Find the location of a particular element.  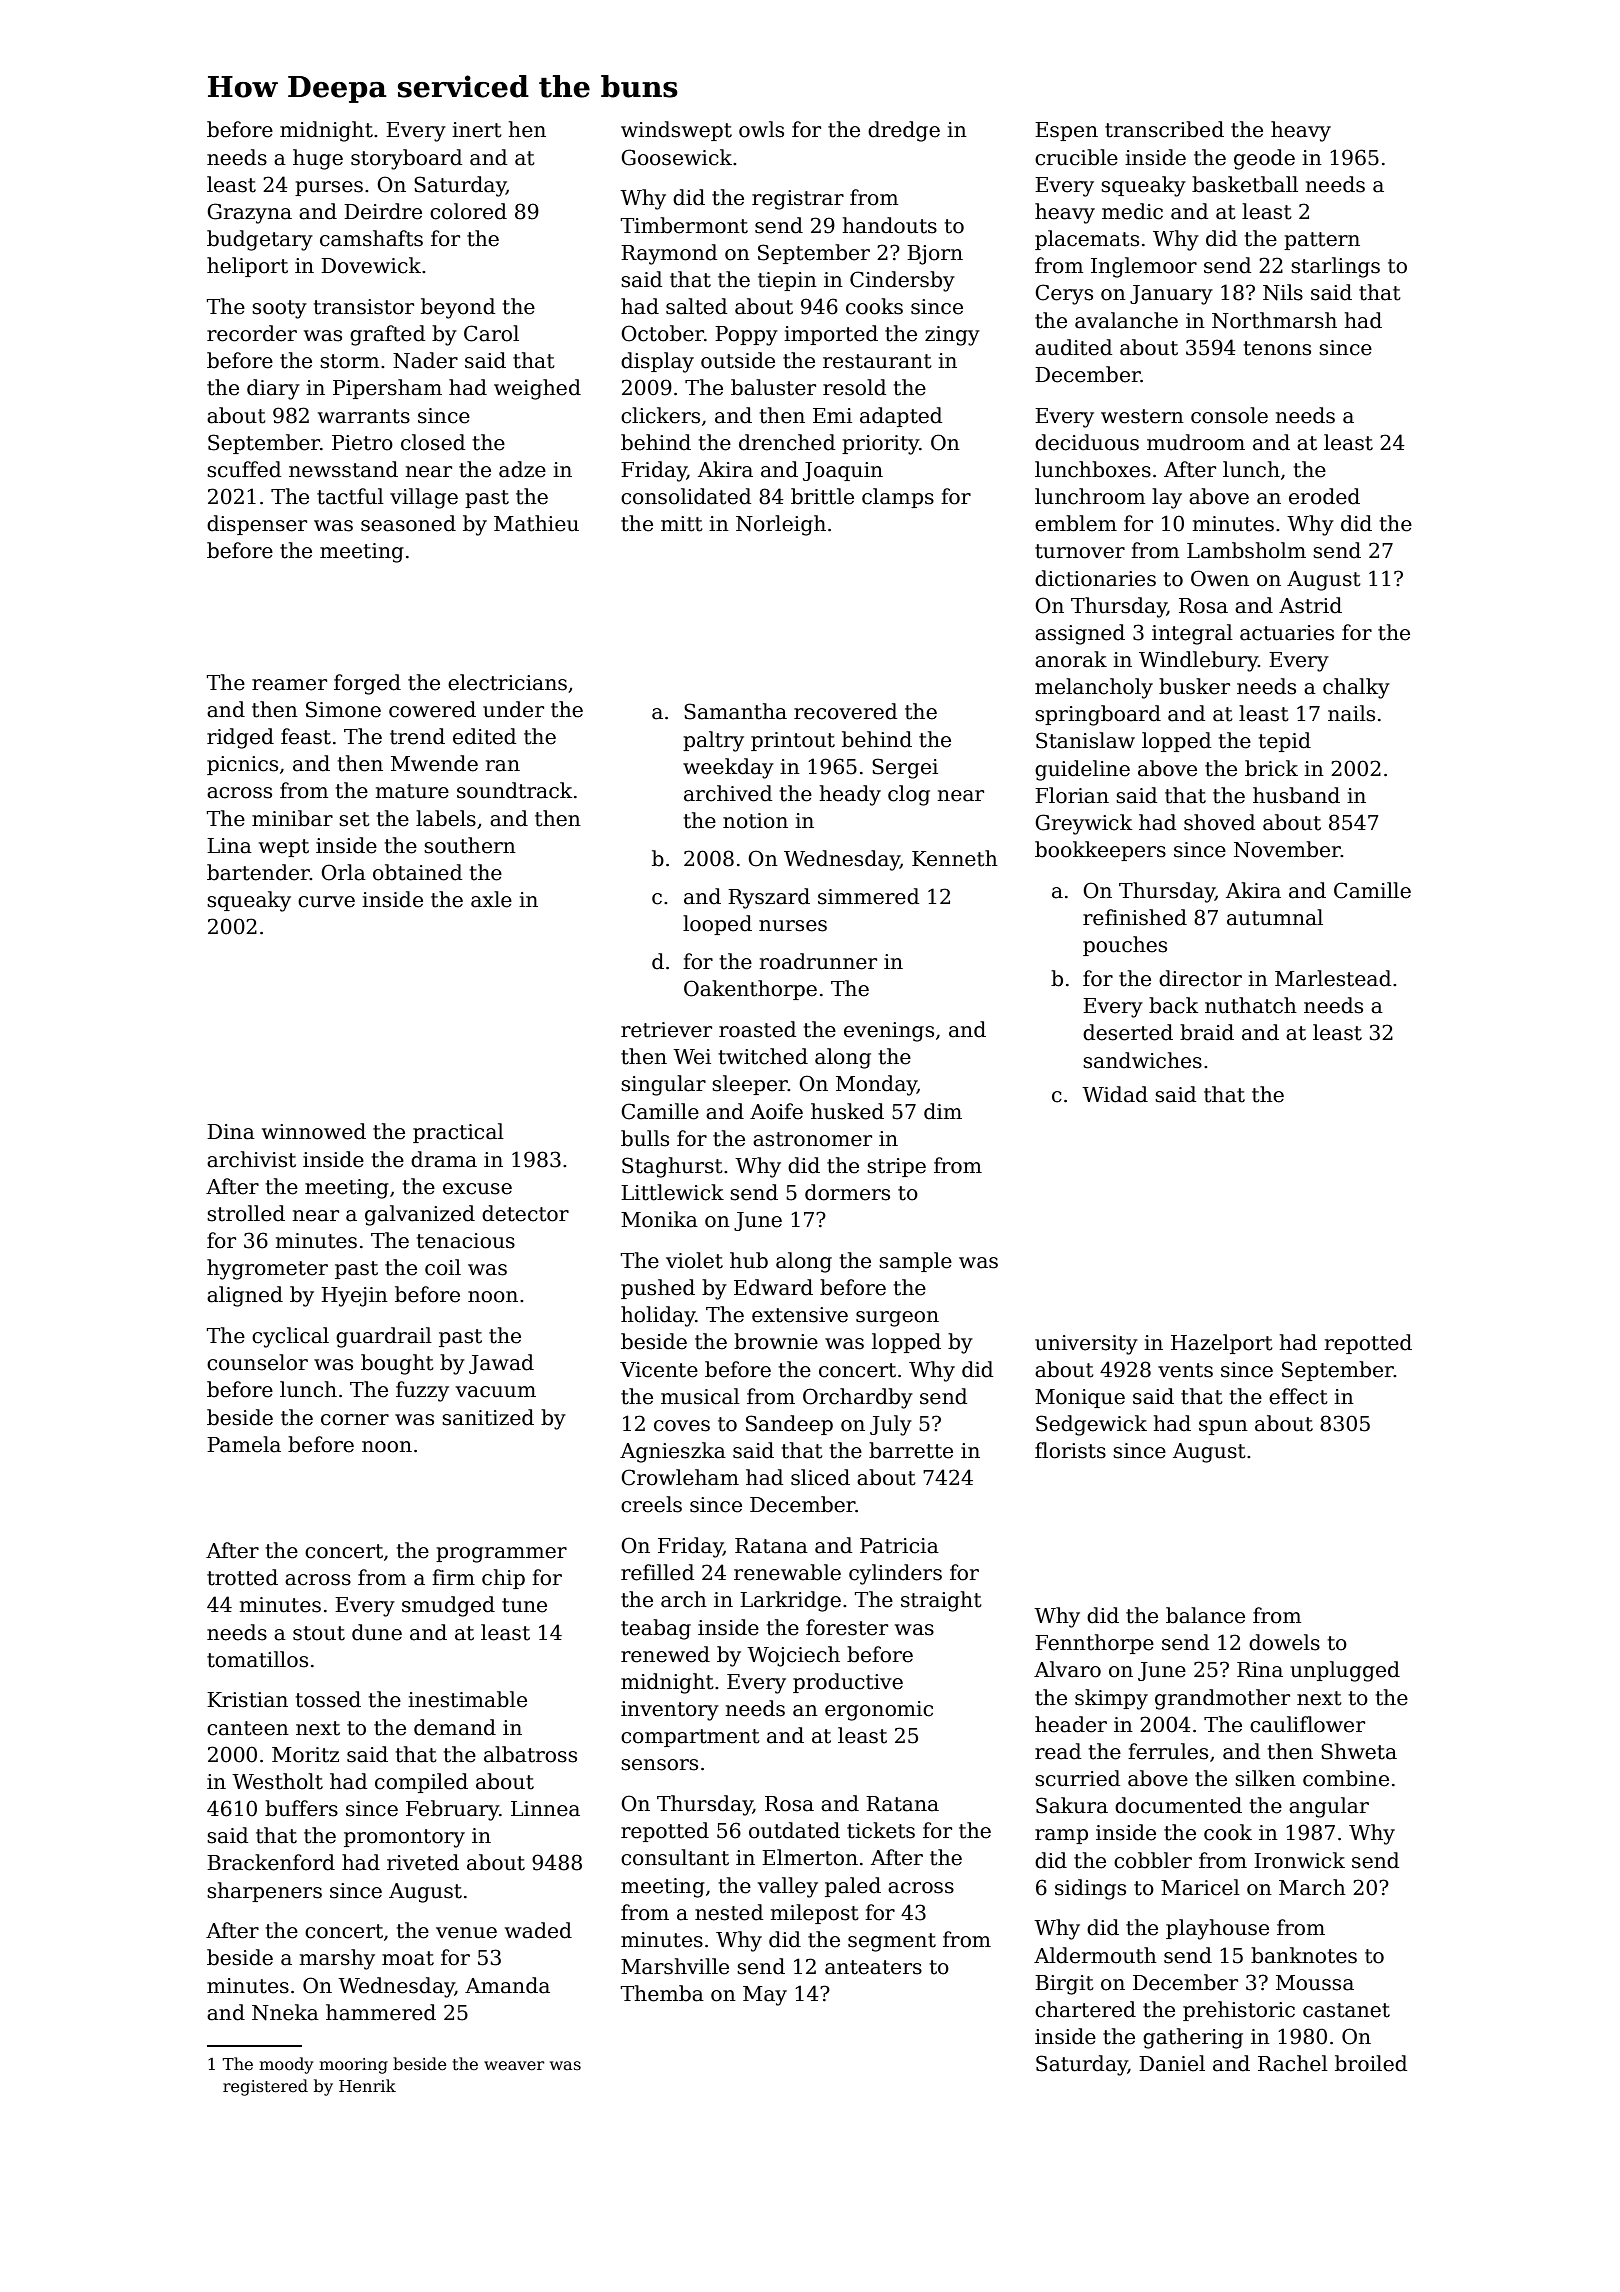

mitt is located at coordinates (682, 524).
